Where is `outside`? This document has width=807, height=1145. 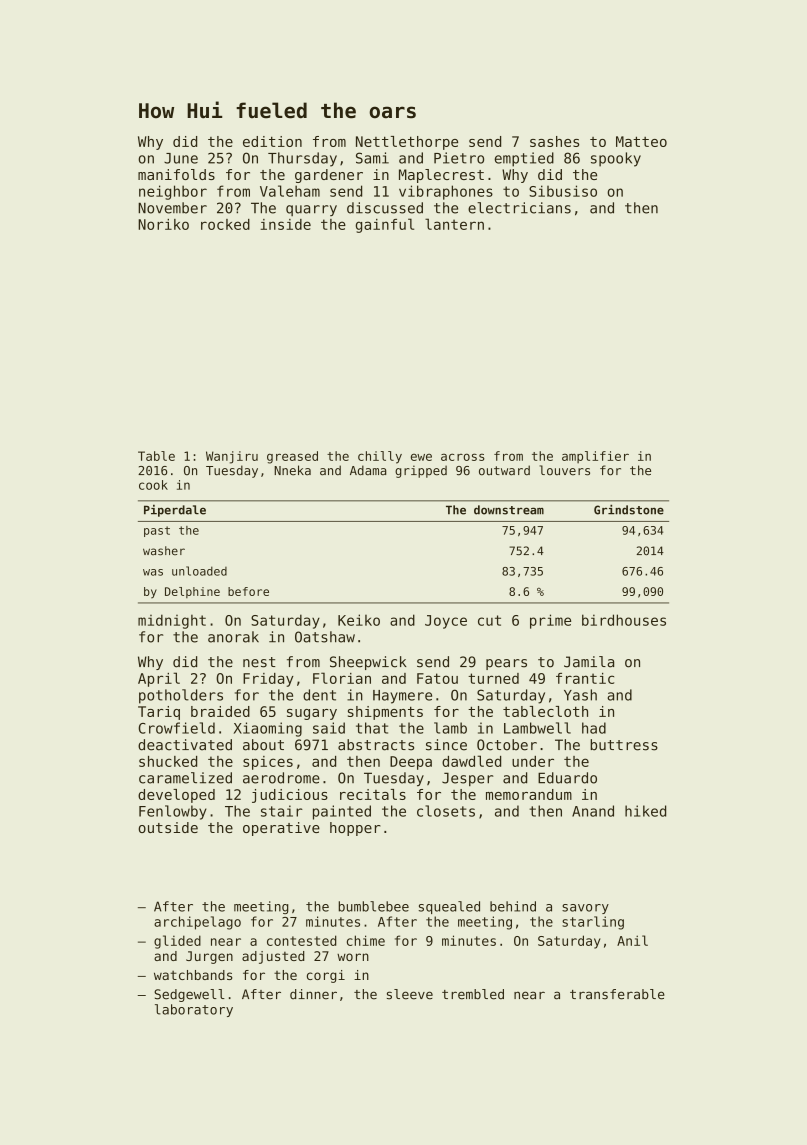 outside is located at coordinates (168, 827).
